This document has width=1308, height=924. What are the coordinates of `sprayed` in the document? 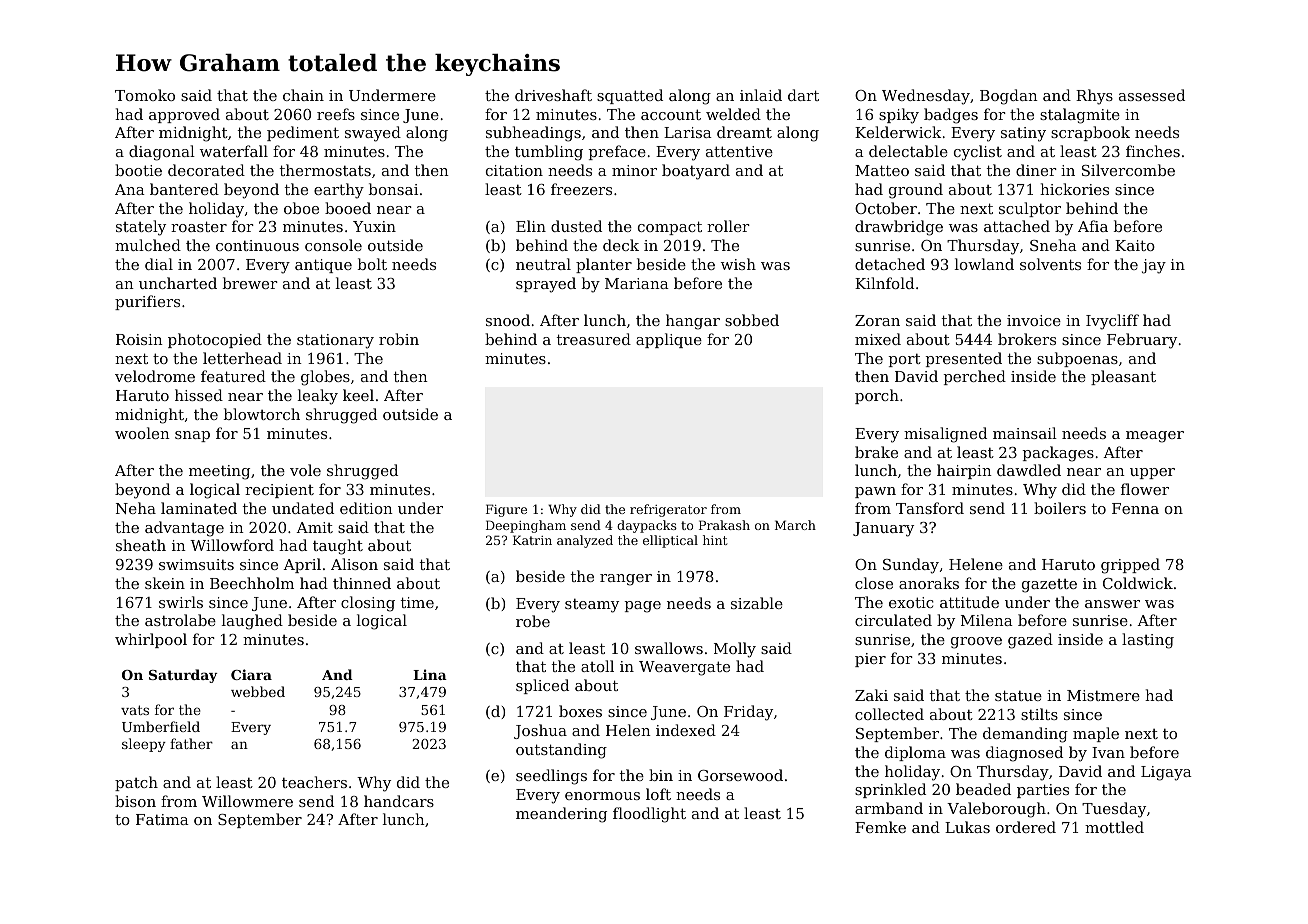 It's located at (546, 285).
